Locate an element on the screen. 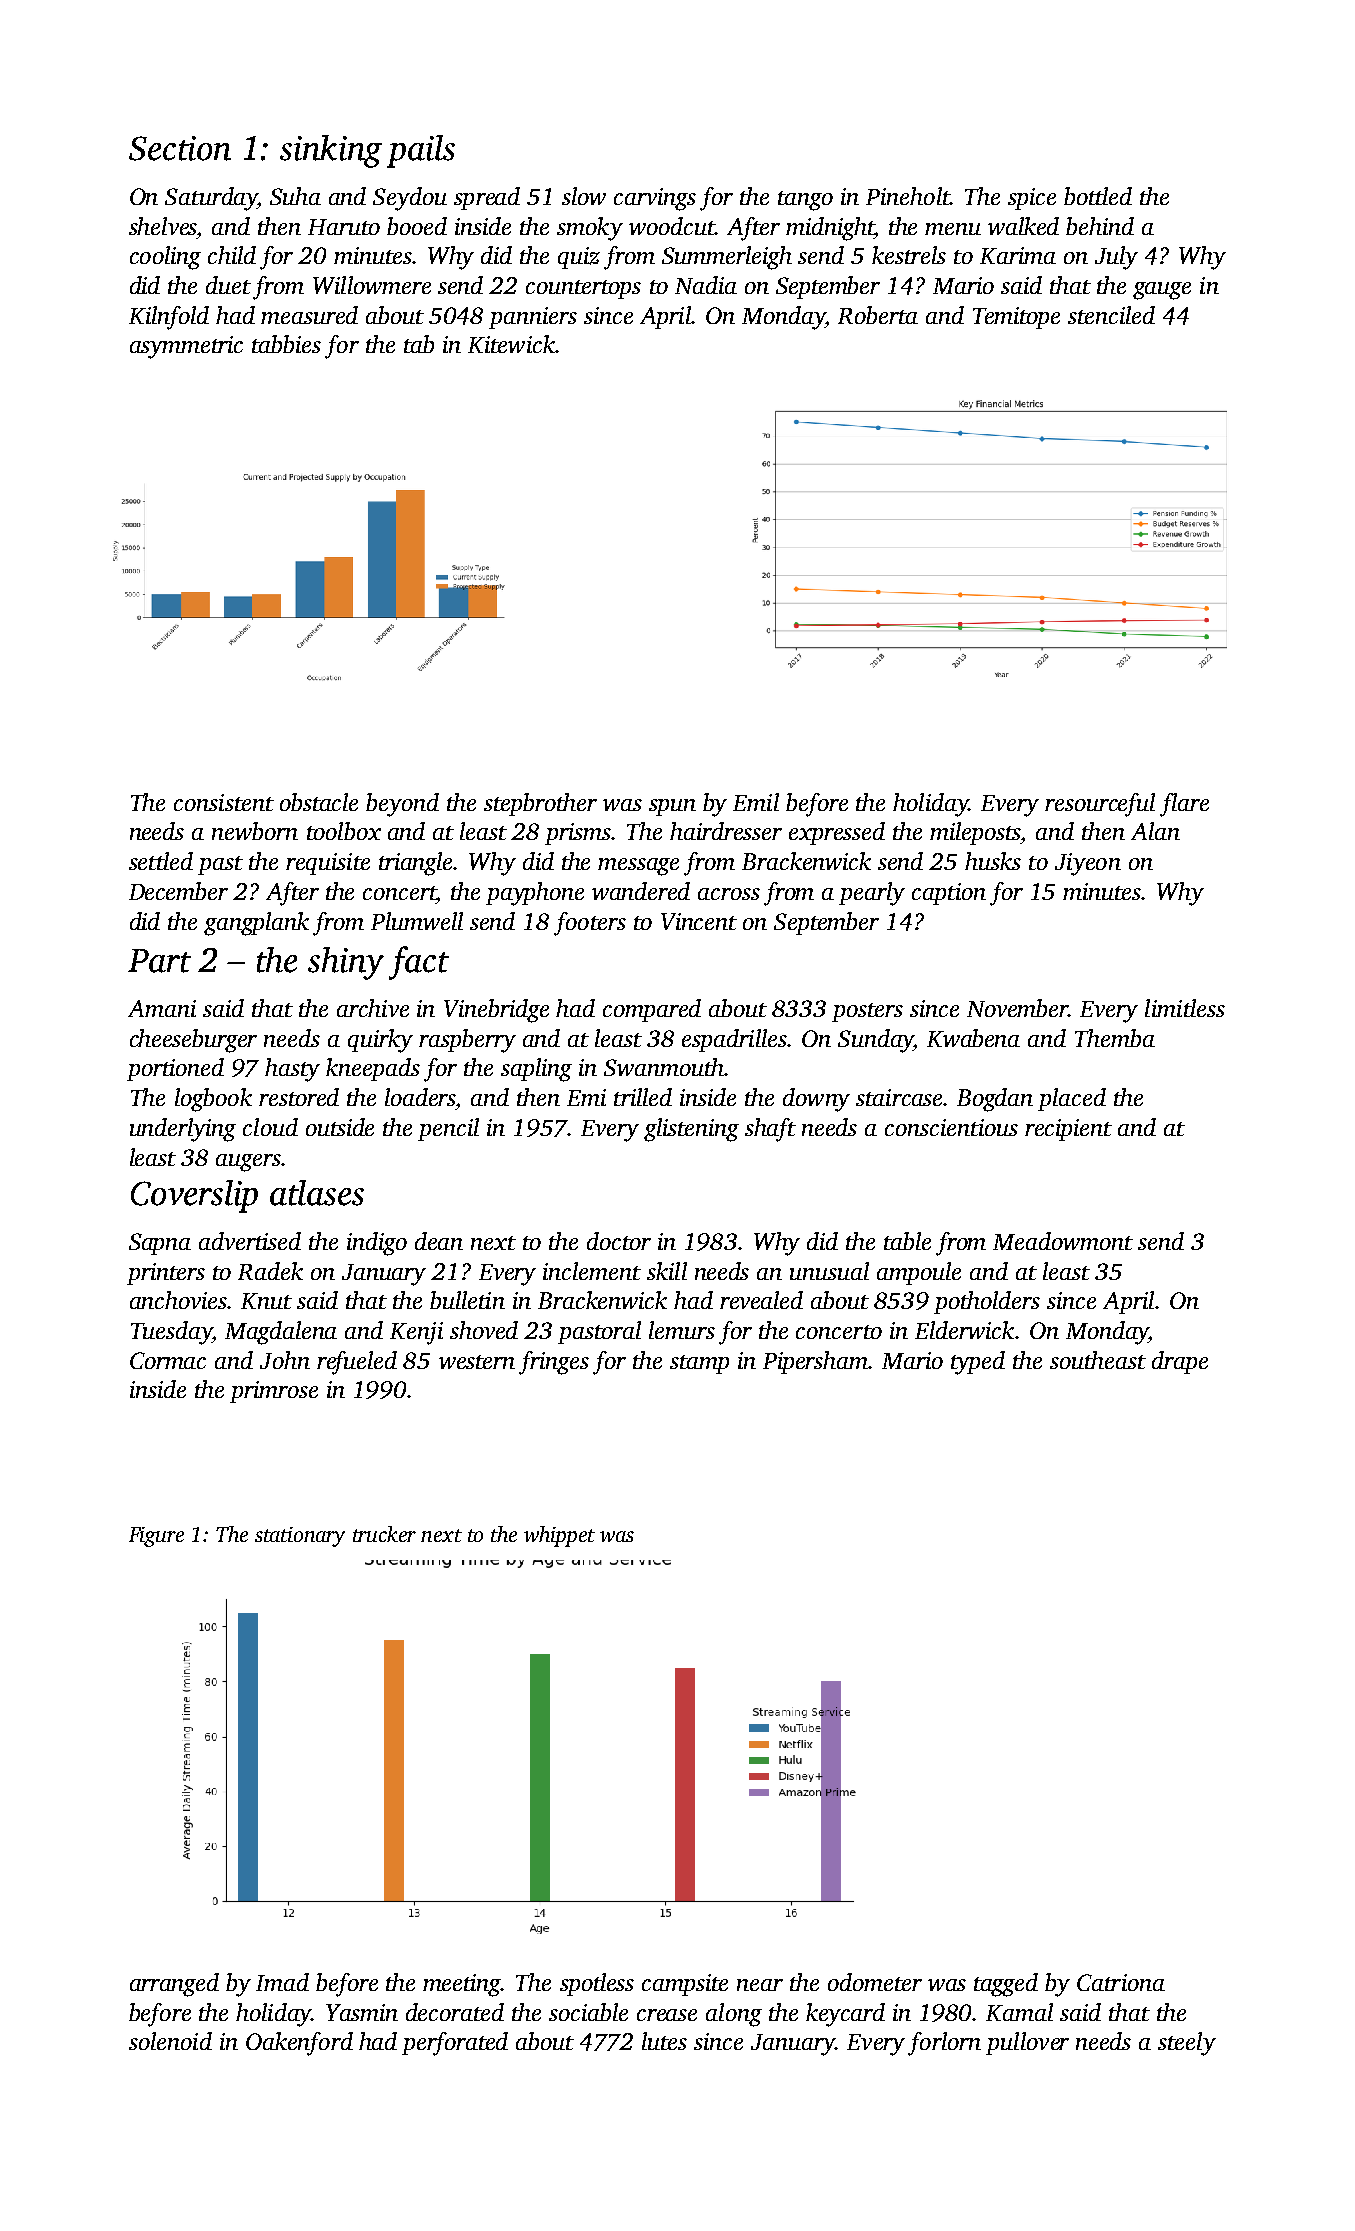 The width and height of the screenshot is (1355, 2231). Imad is located at coordinates (282, 1982).
